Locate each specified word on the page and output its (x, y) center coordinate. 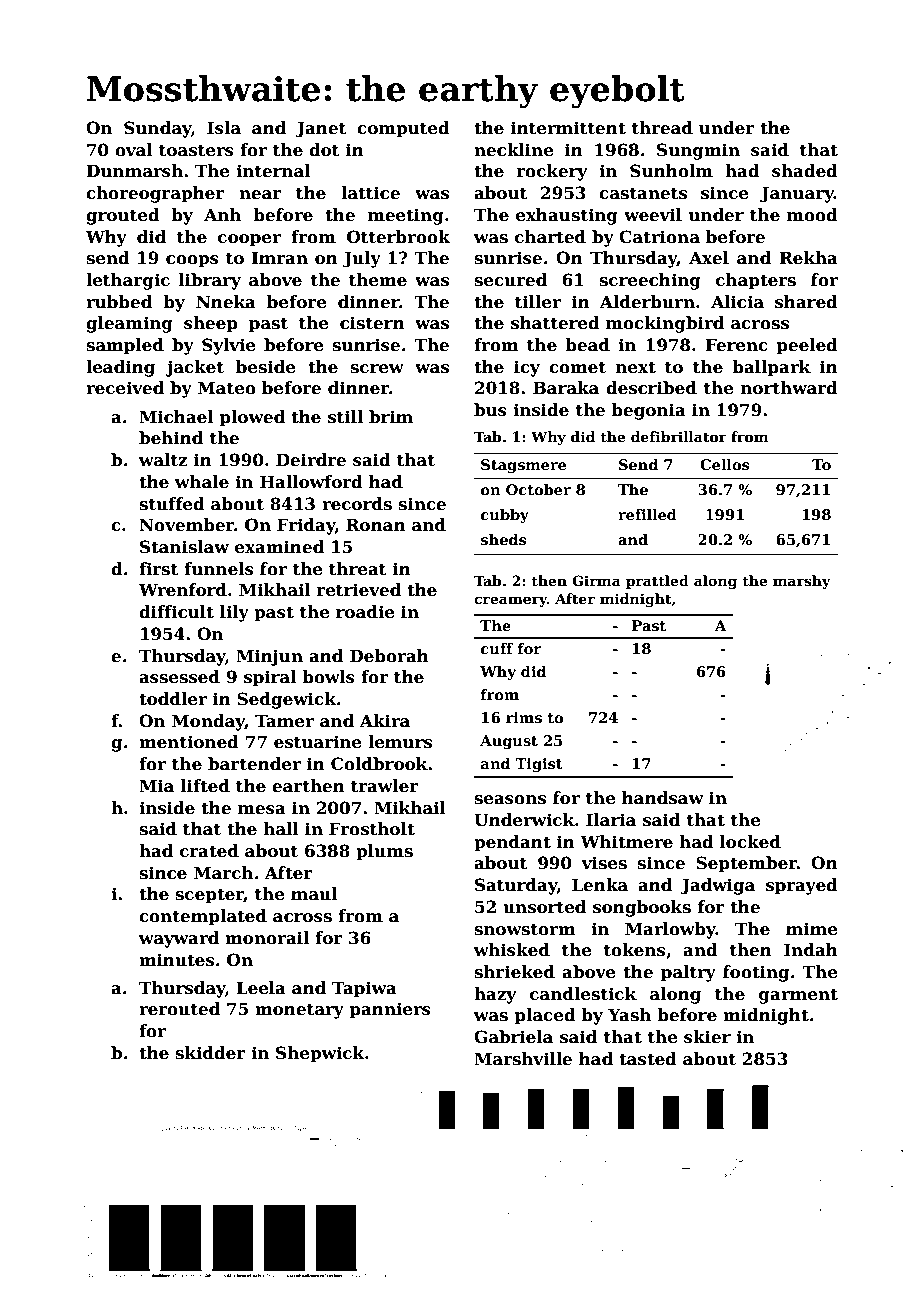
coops (192, 261)
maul (314, 894)
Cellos (725, 464)
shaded (805, 171)
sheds (504, 539)
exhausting (567, 216)
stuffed (172, 504)
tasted (648, 1059)
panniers (390, 1010)
